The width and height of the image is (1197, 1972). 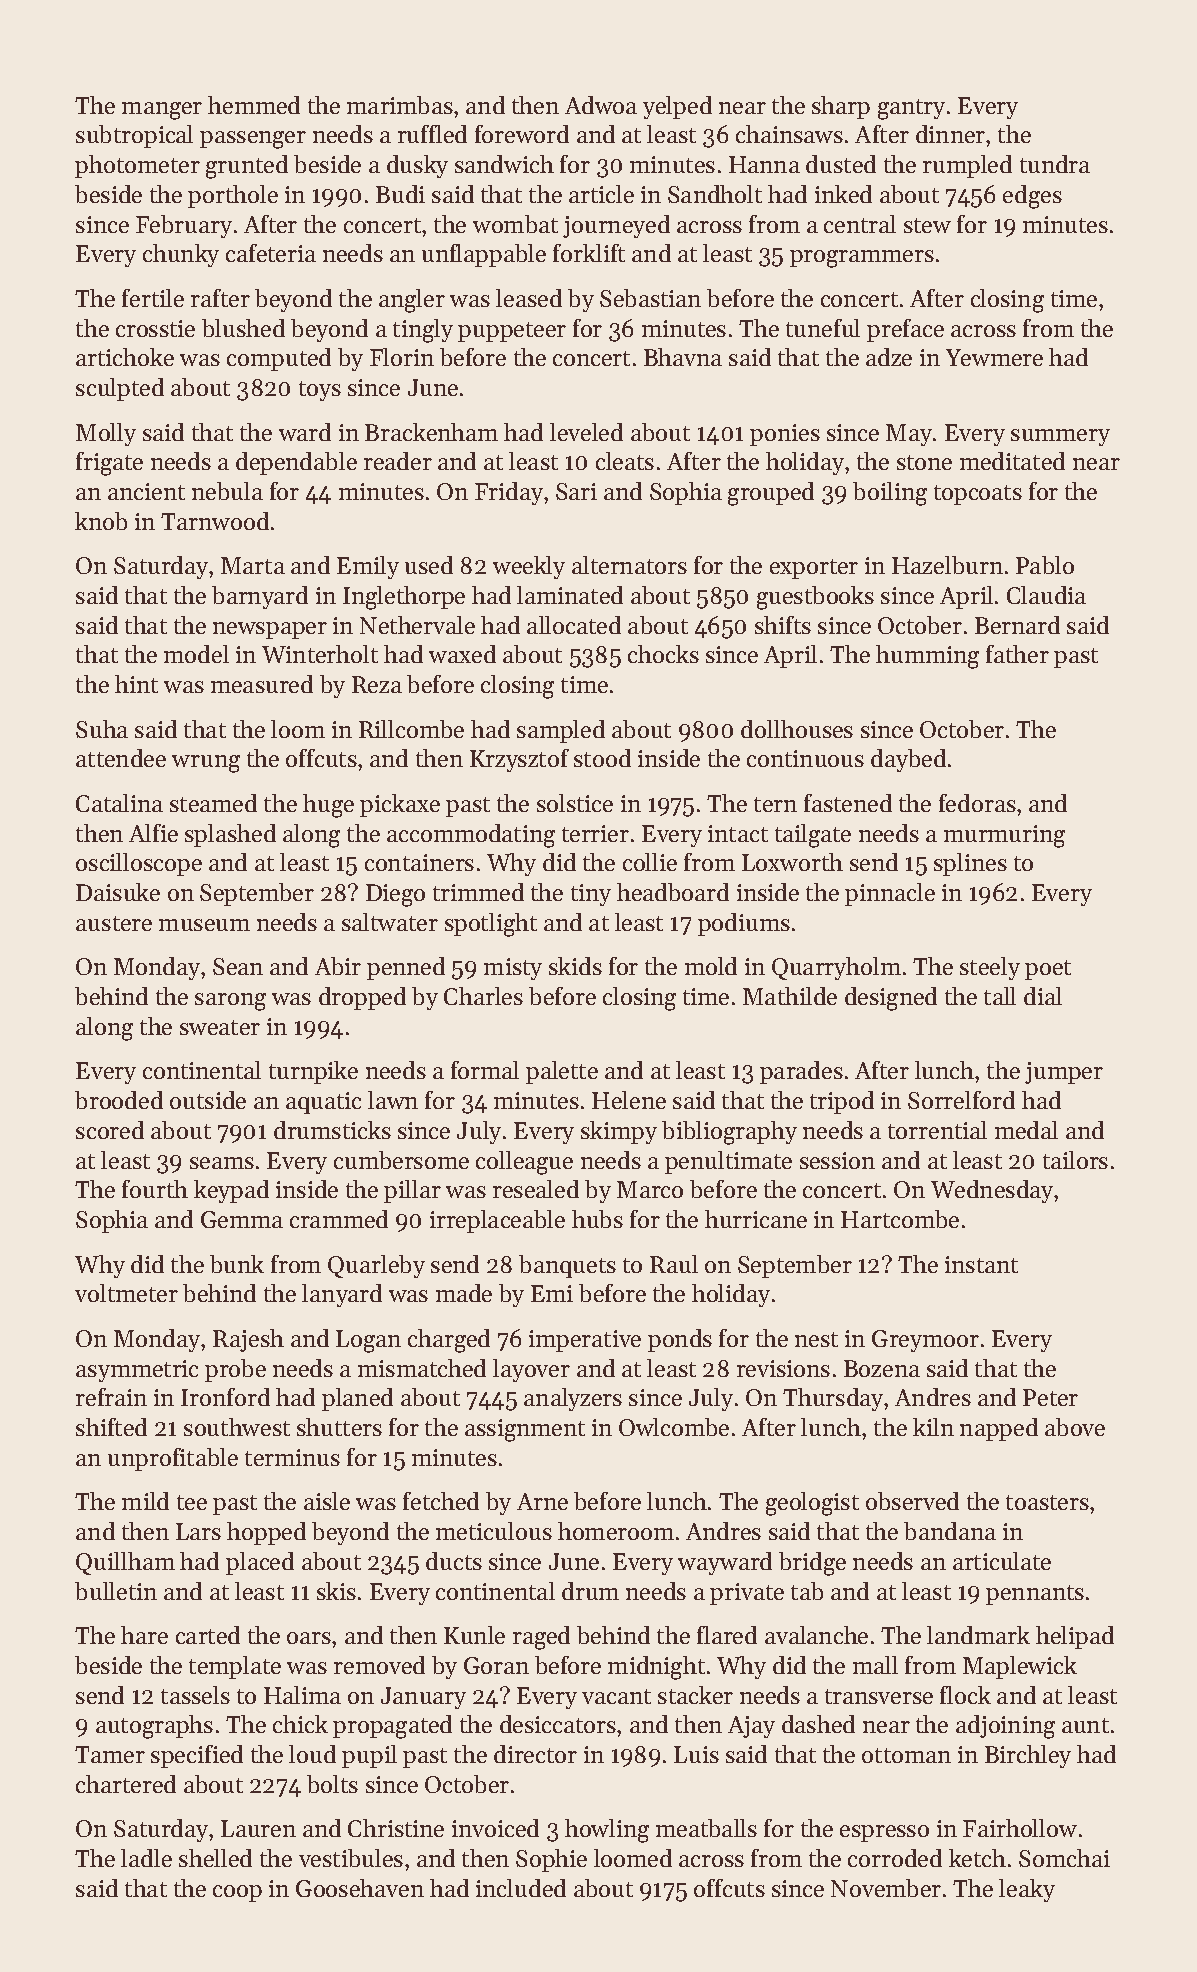 I want to click on coop, so click(x=237, y=1893).
